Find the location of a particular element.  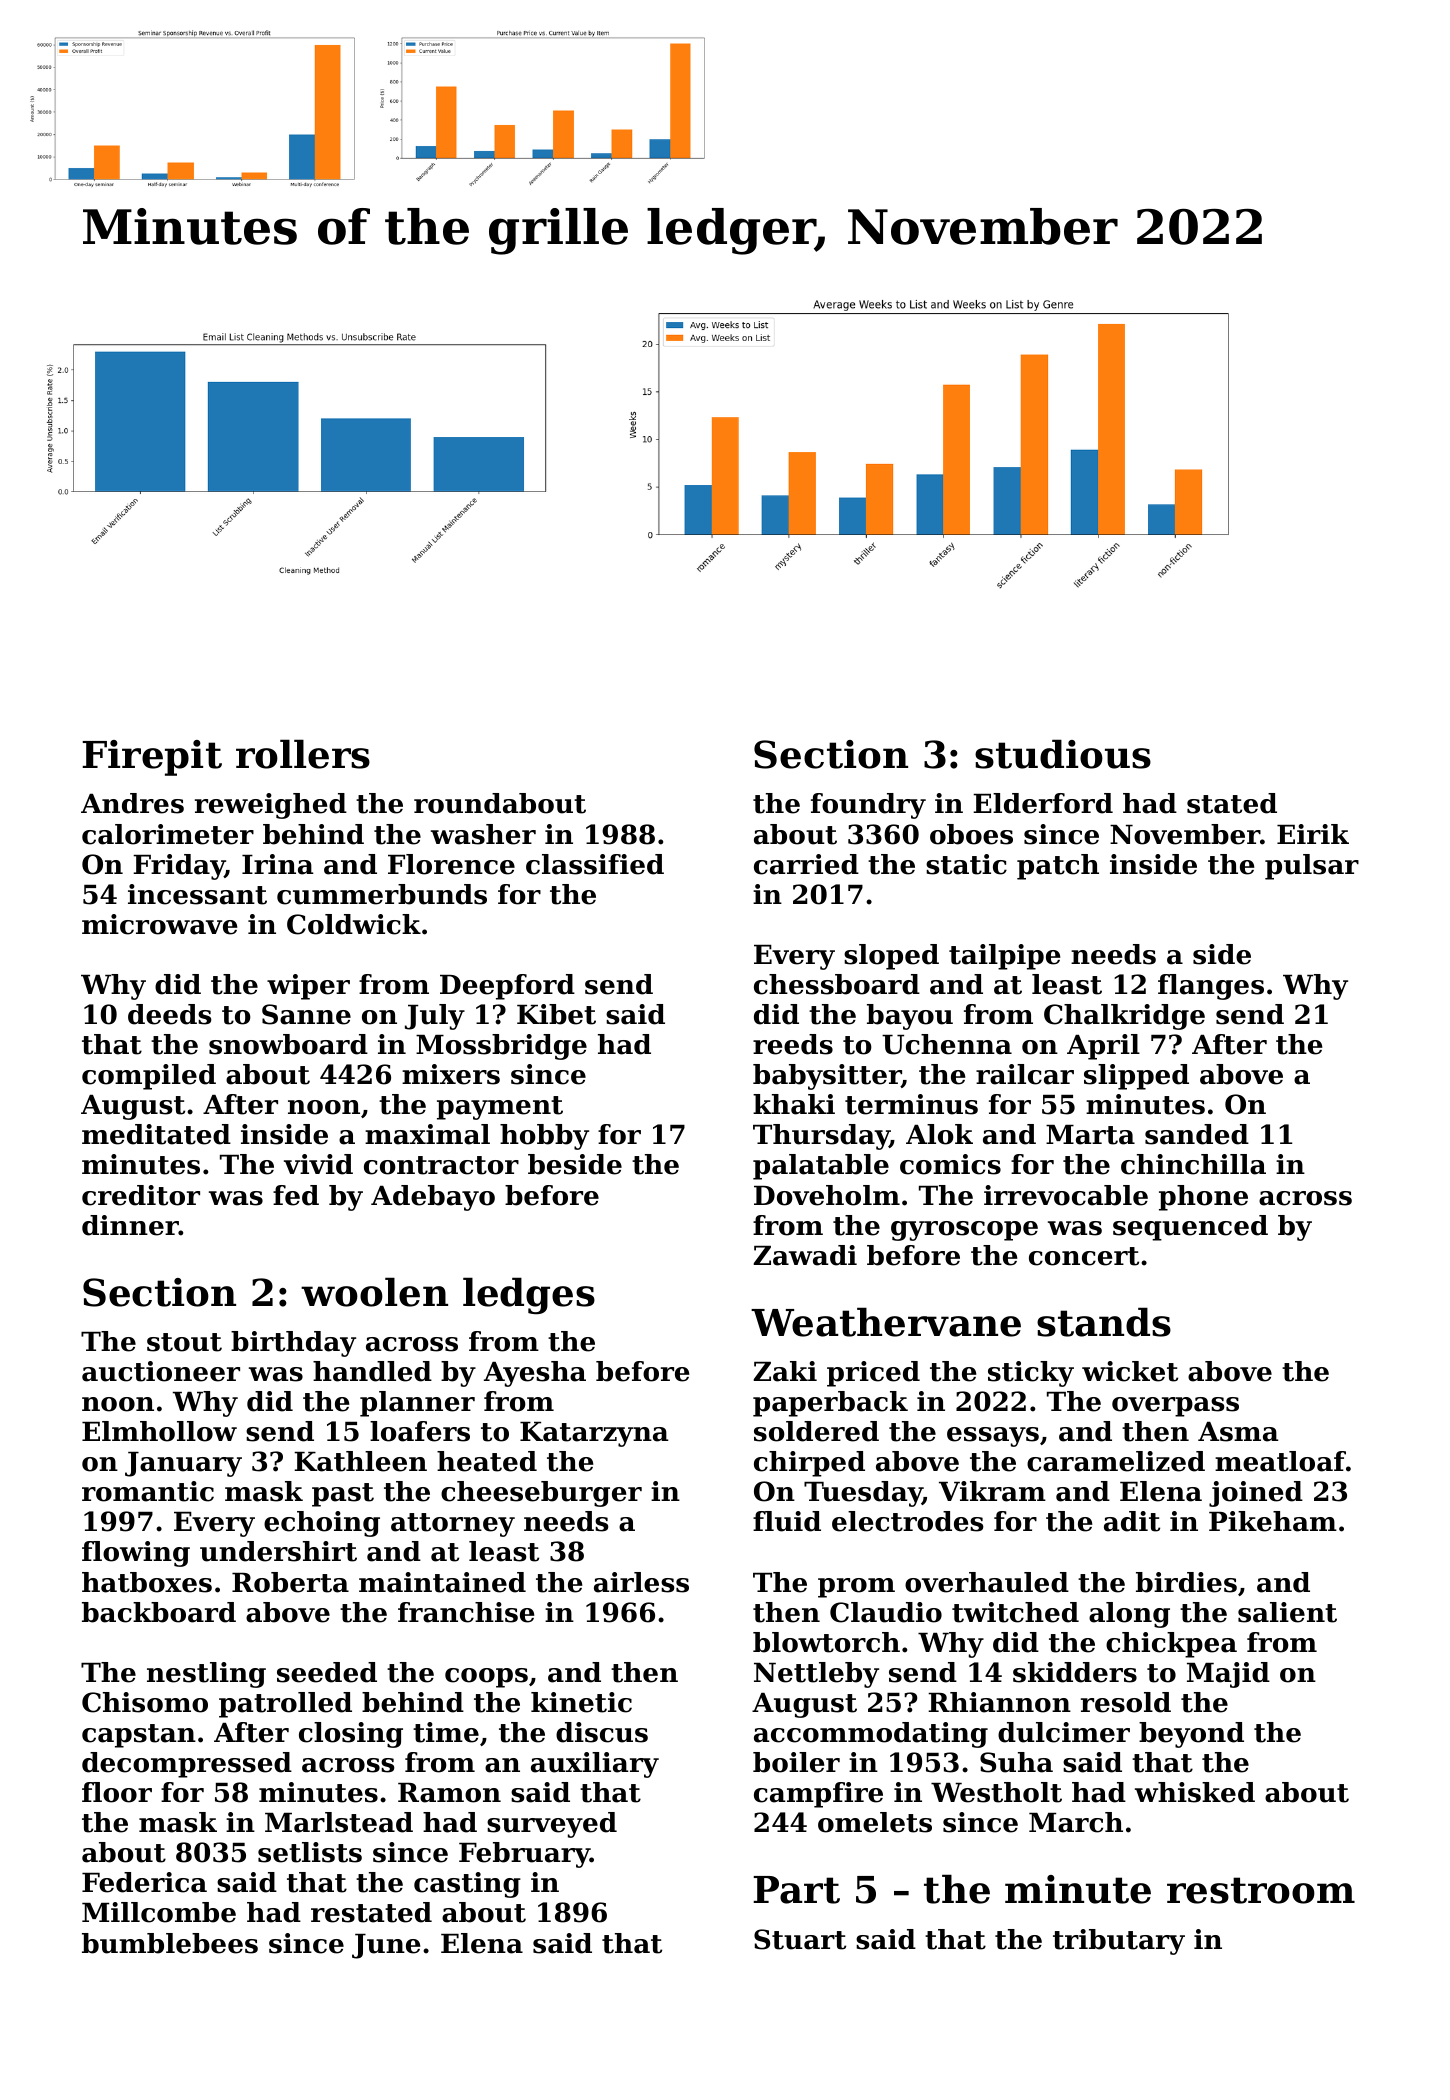

rollers is located at coordinates (303, 754).
